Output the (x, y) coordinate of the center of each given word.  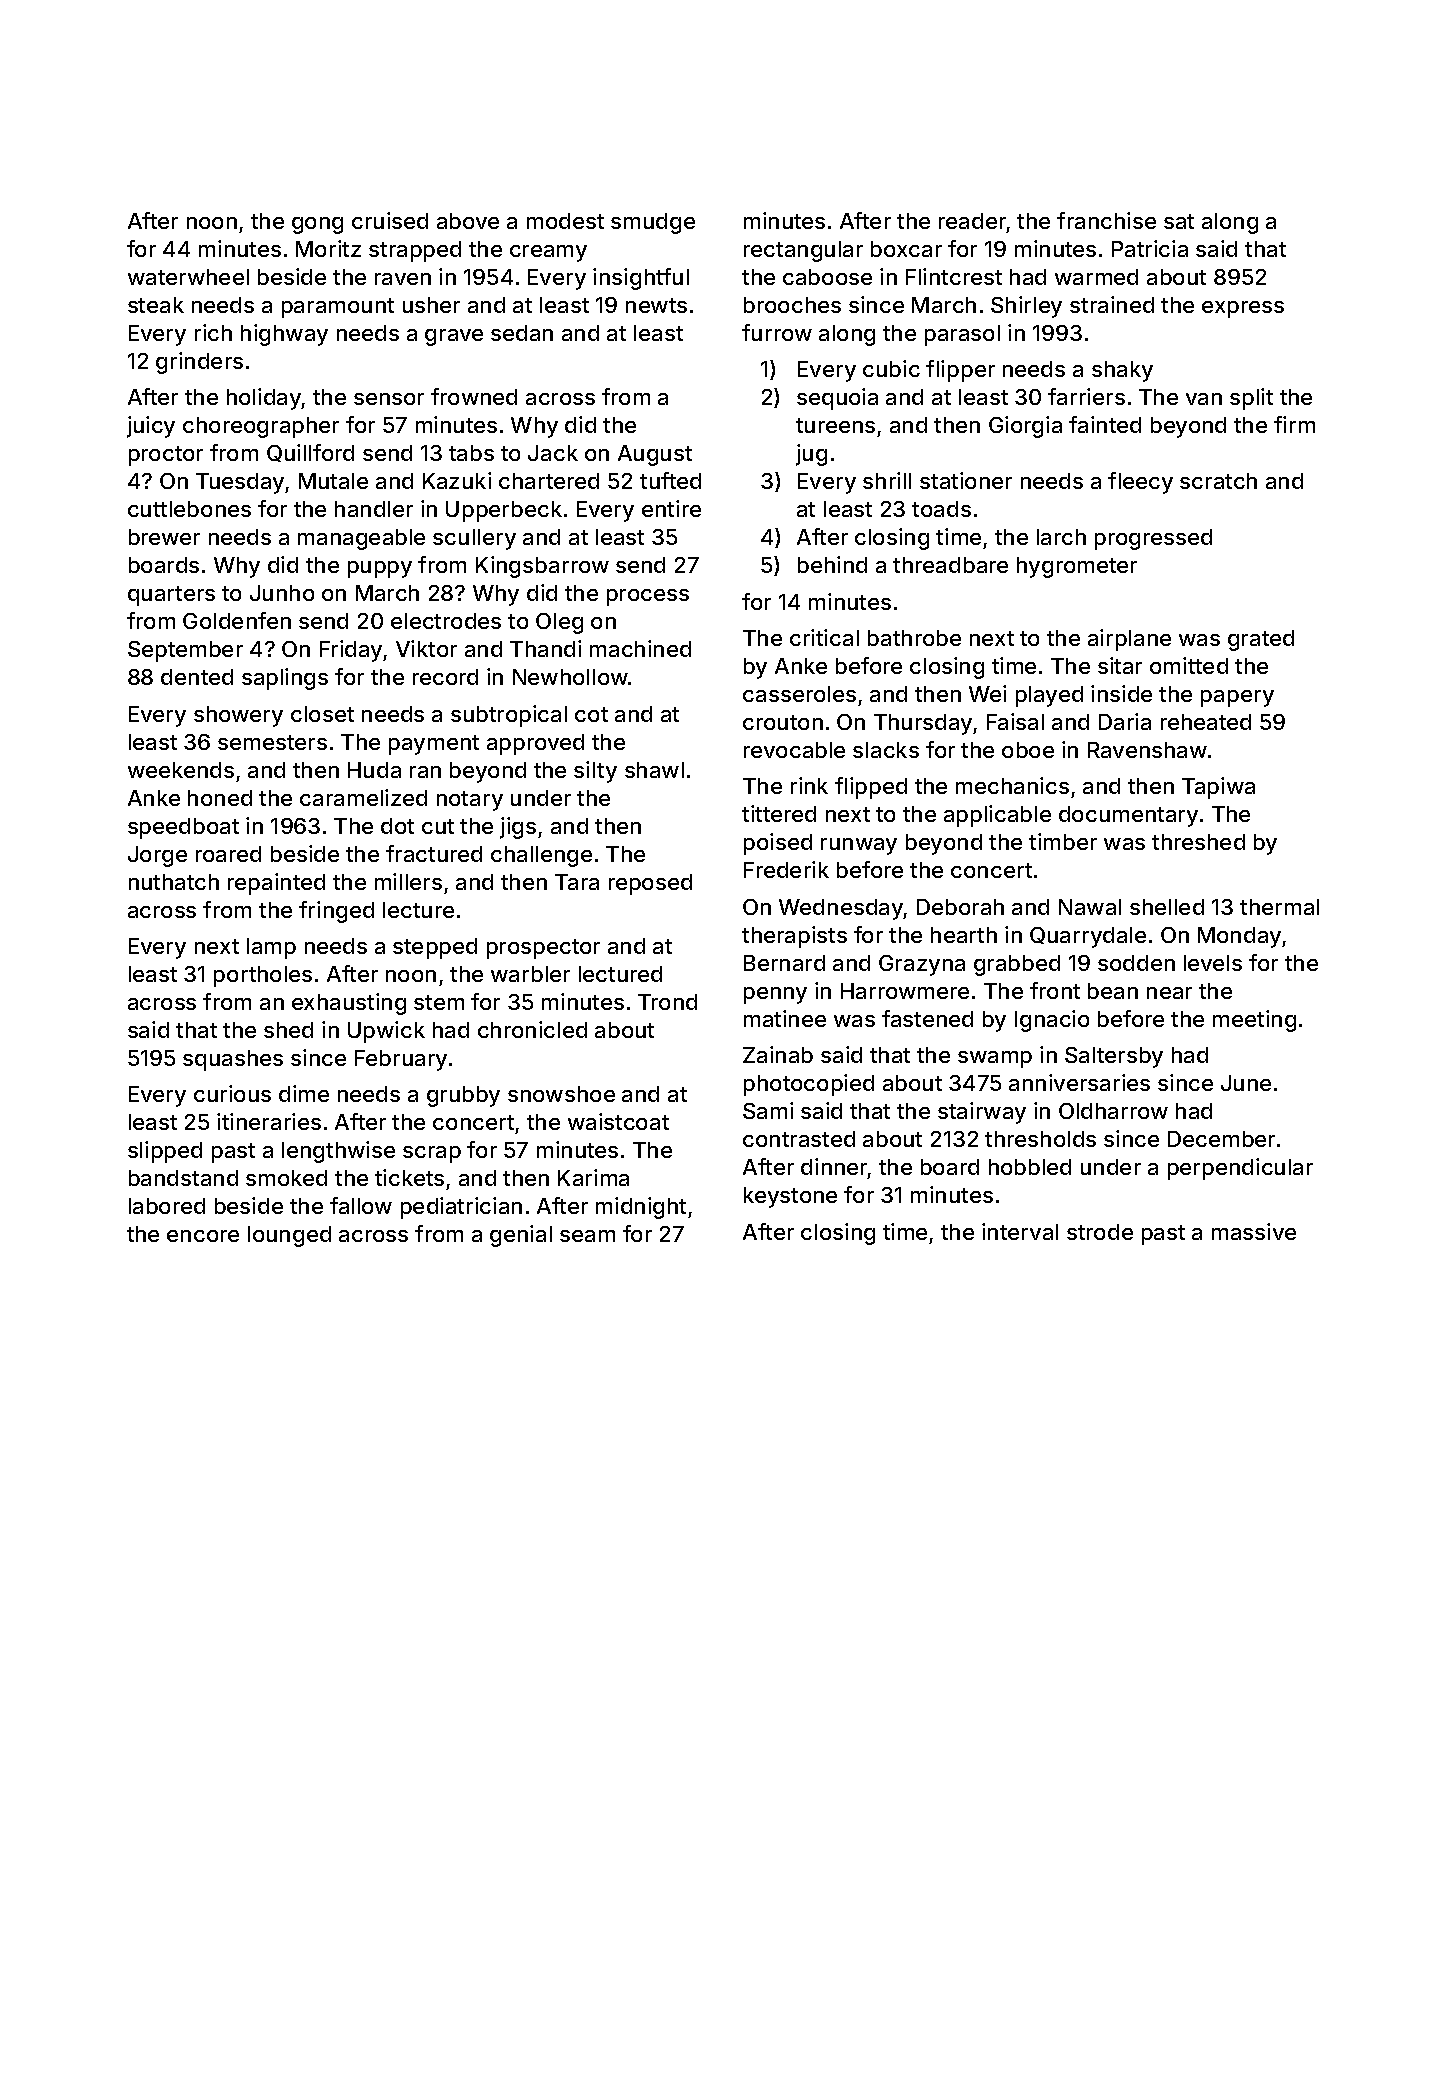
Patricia (1150, 248)
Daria (1125, 721)
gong (317, 225)
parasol (962, 335)
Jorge (157, 856)
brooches (792, 305)
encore (203, 1236)
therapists (794, 937)
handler (374, 509)
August (655, 455)
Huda (374, 770)
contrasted (799, 1139)
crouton (783, 722)
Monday (1239, 937)
